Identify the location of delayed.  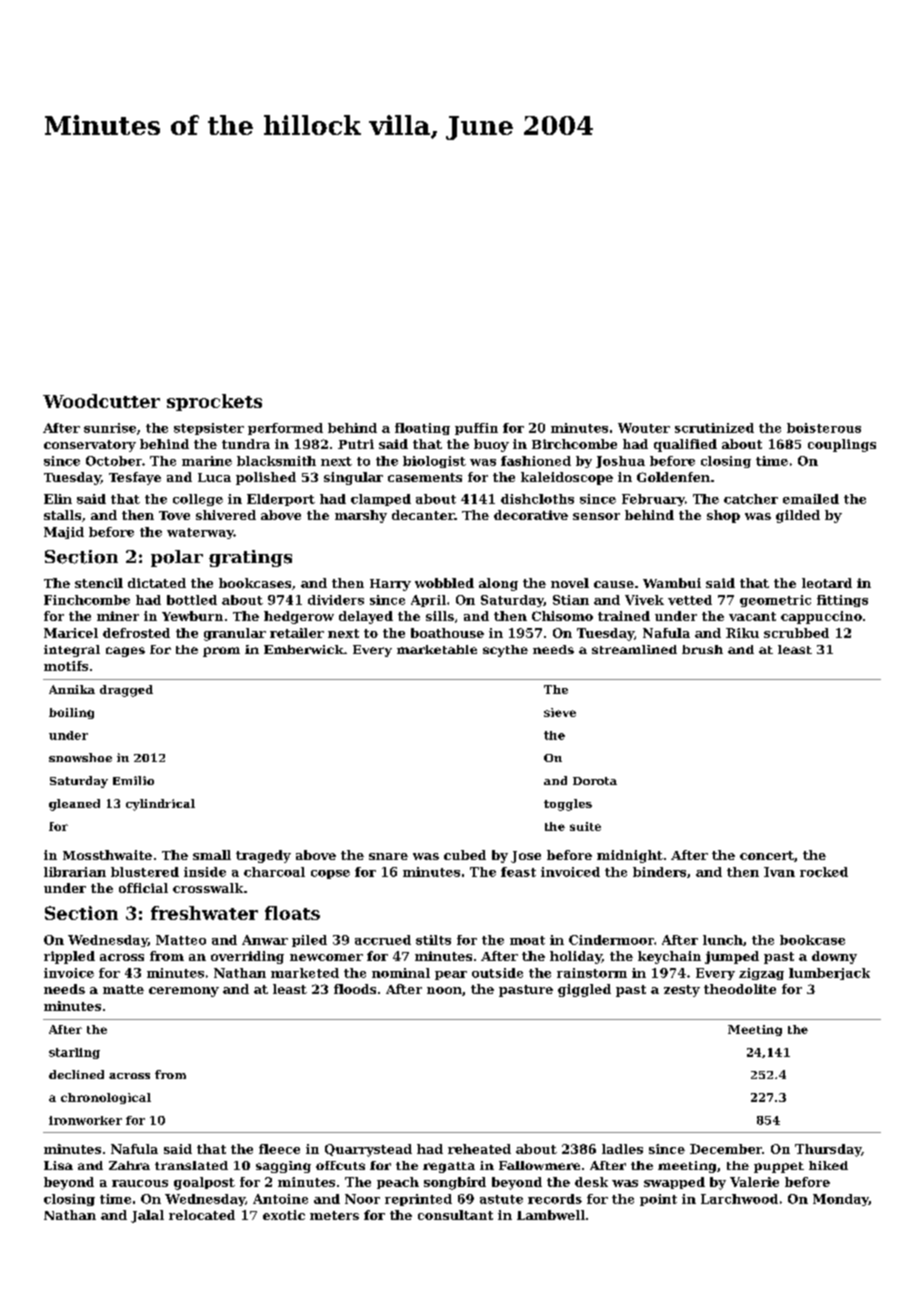
(366, 617).
